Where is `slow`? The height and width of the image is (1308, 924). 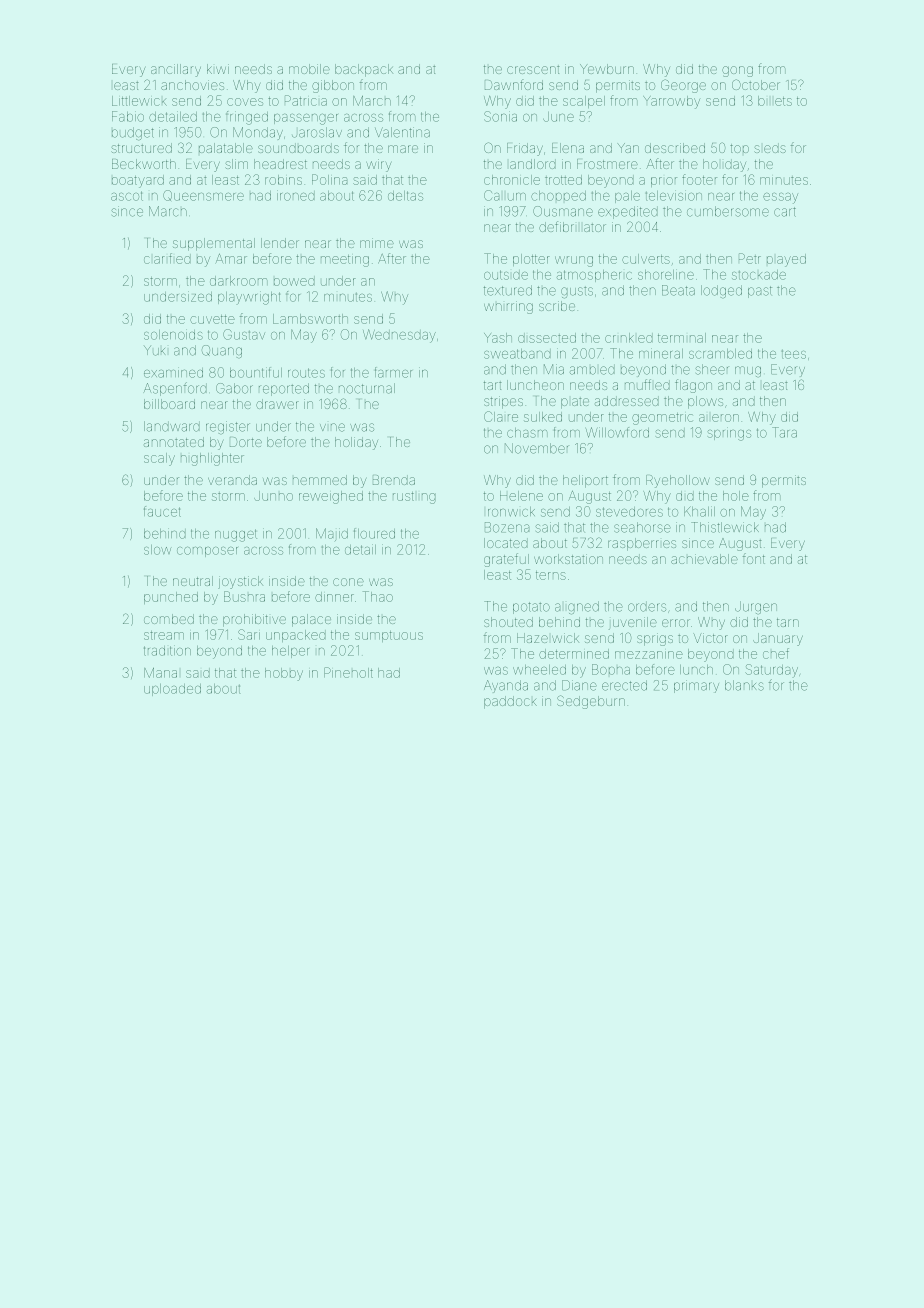 slow is located at coordinates (157, 550).
